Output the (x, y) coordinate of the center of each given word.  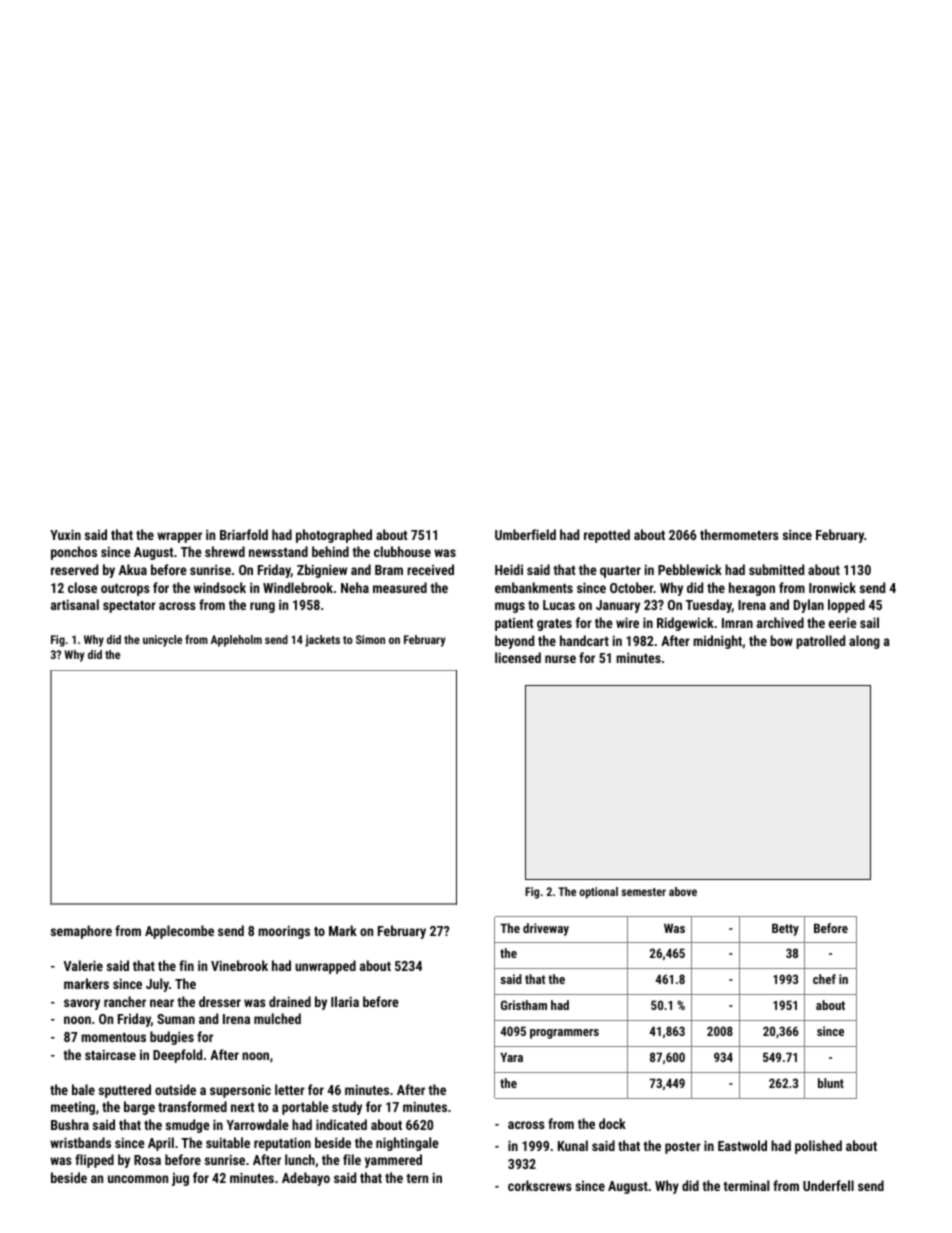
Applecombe (179, 932)
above (683, 891)
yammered (393, 1161)
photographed (334, 536)
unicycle (162, 641)
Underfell (828, 1185)
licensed (518, 657)
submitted (776, 569)
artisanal (75, 604)
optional (598, 893)
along (864, 642)
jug (180, 1179)
